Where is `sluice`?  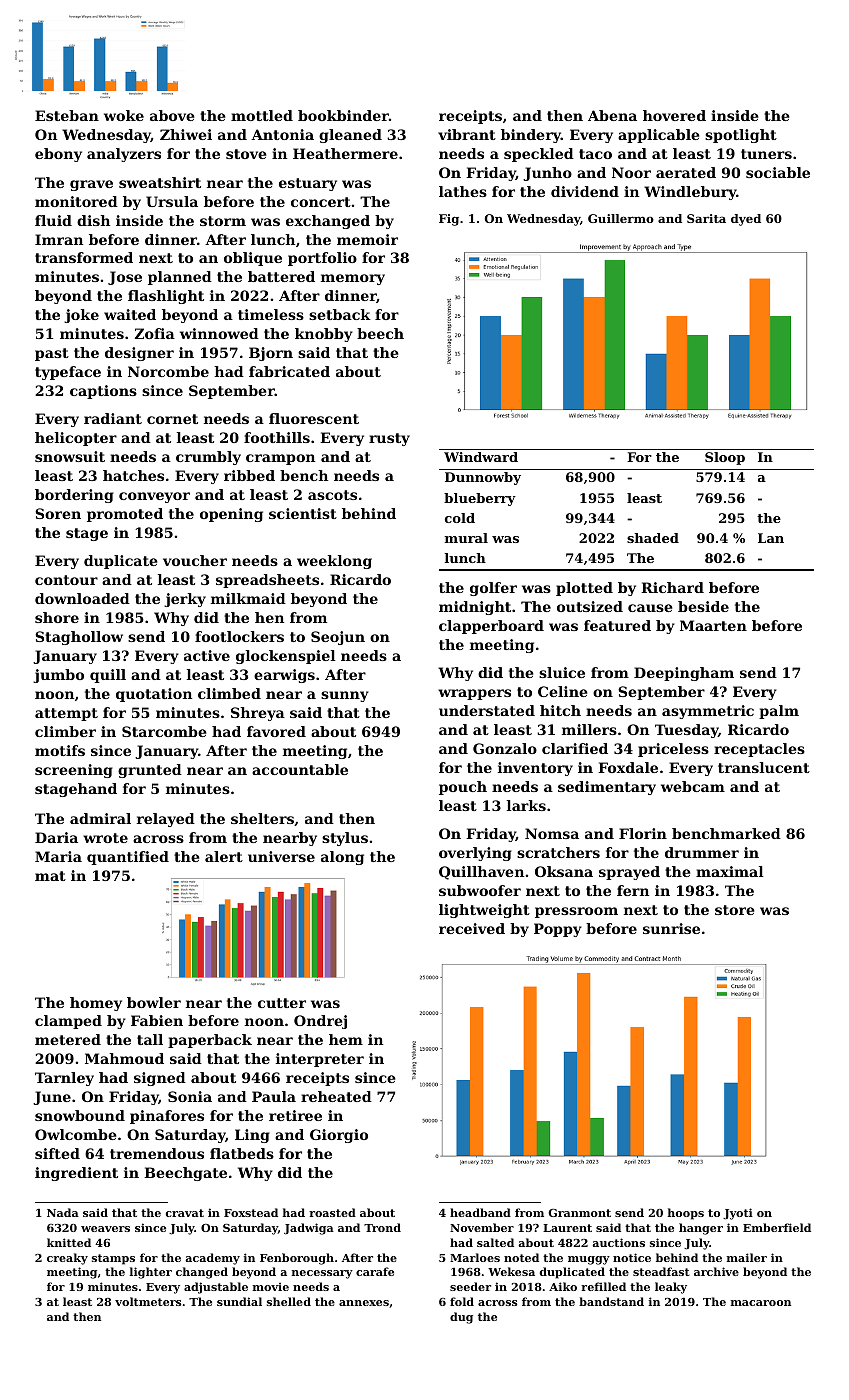 sluice is located at coordinates (562, 672).
